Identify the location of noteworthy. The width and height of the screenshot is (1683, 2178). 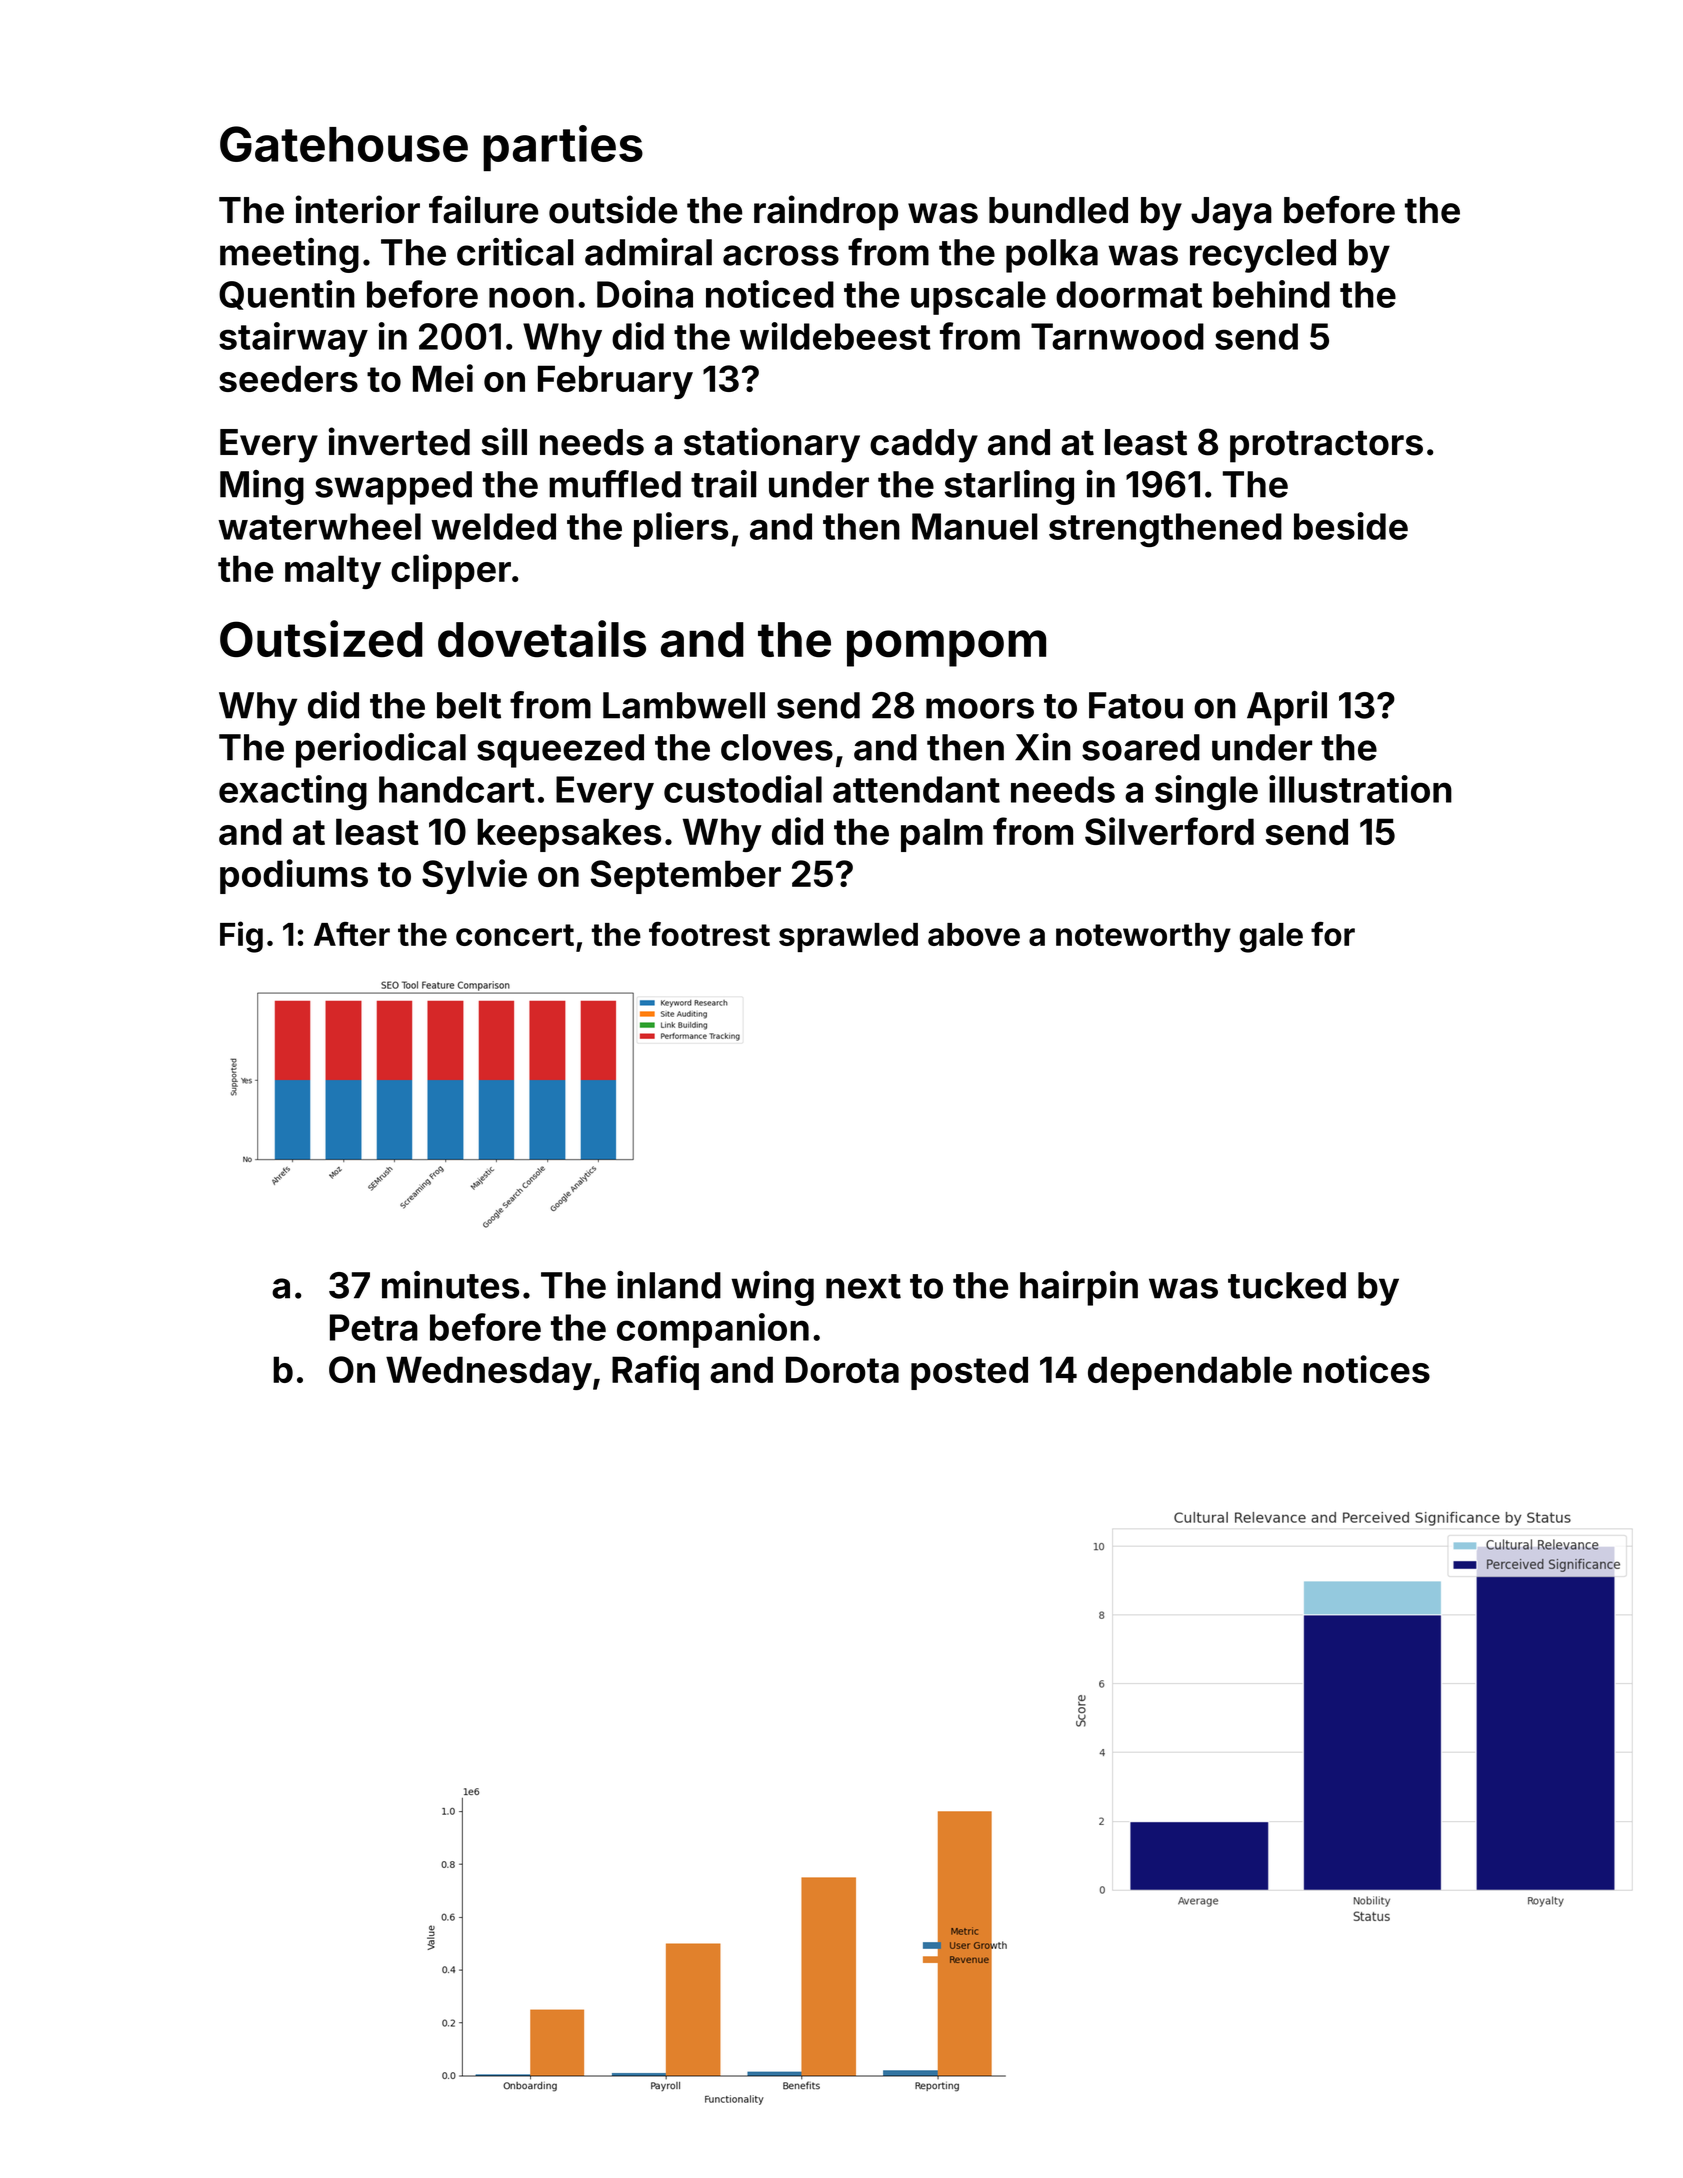
(1143, 938).
